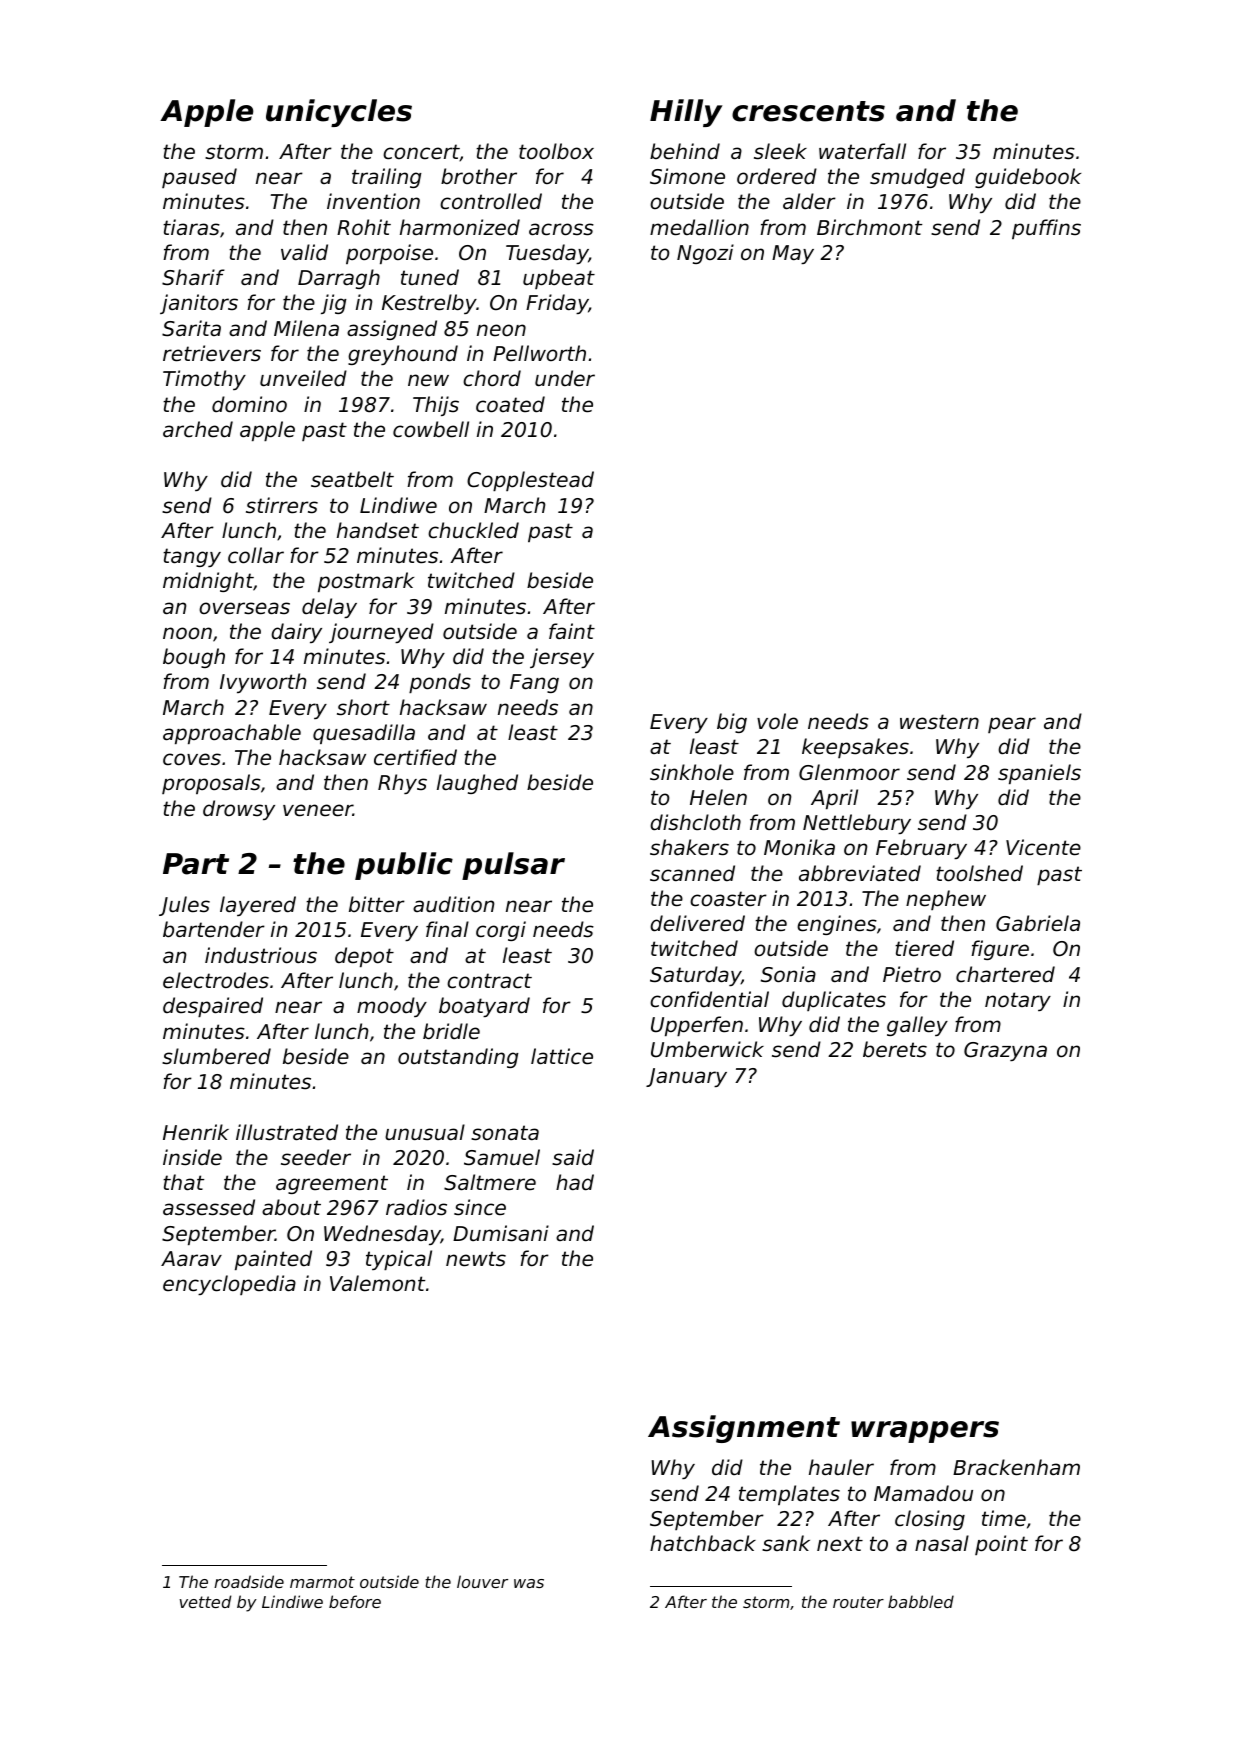 The height and width of the screenshot is (1759, 1244). Describe the element at coordinates (917, 178) in the screenshot. I see `smudged` at that location.
